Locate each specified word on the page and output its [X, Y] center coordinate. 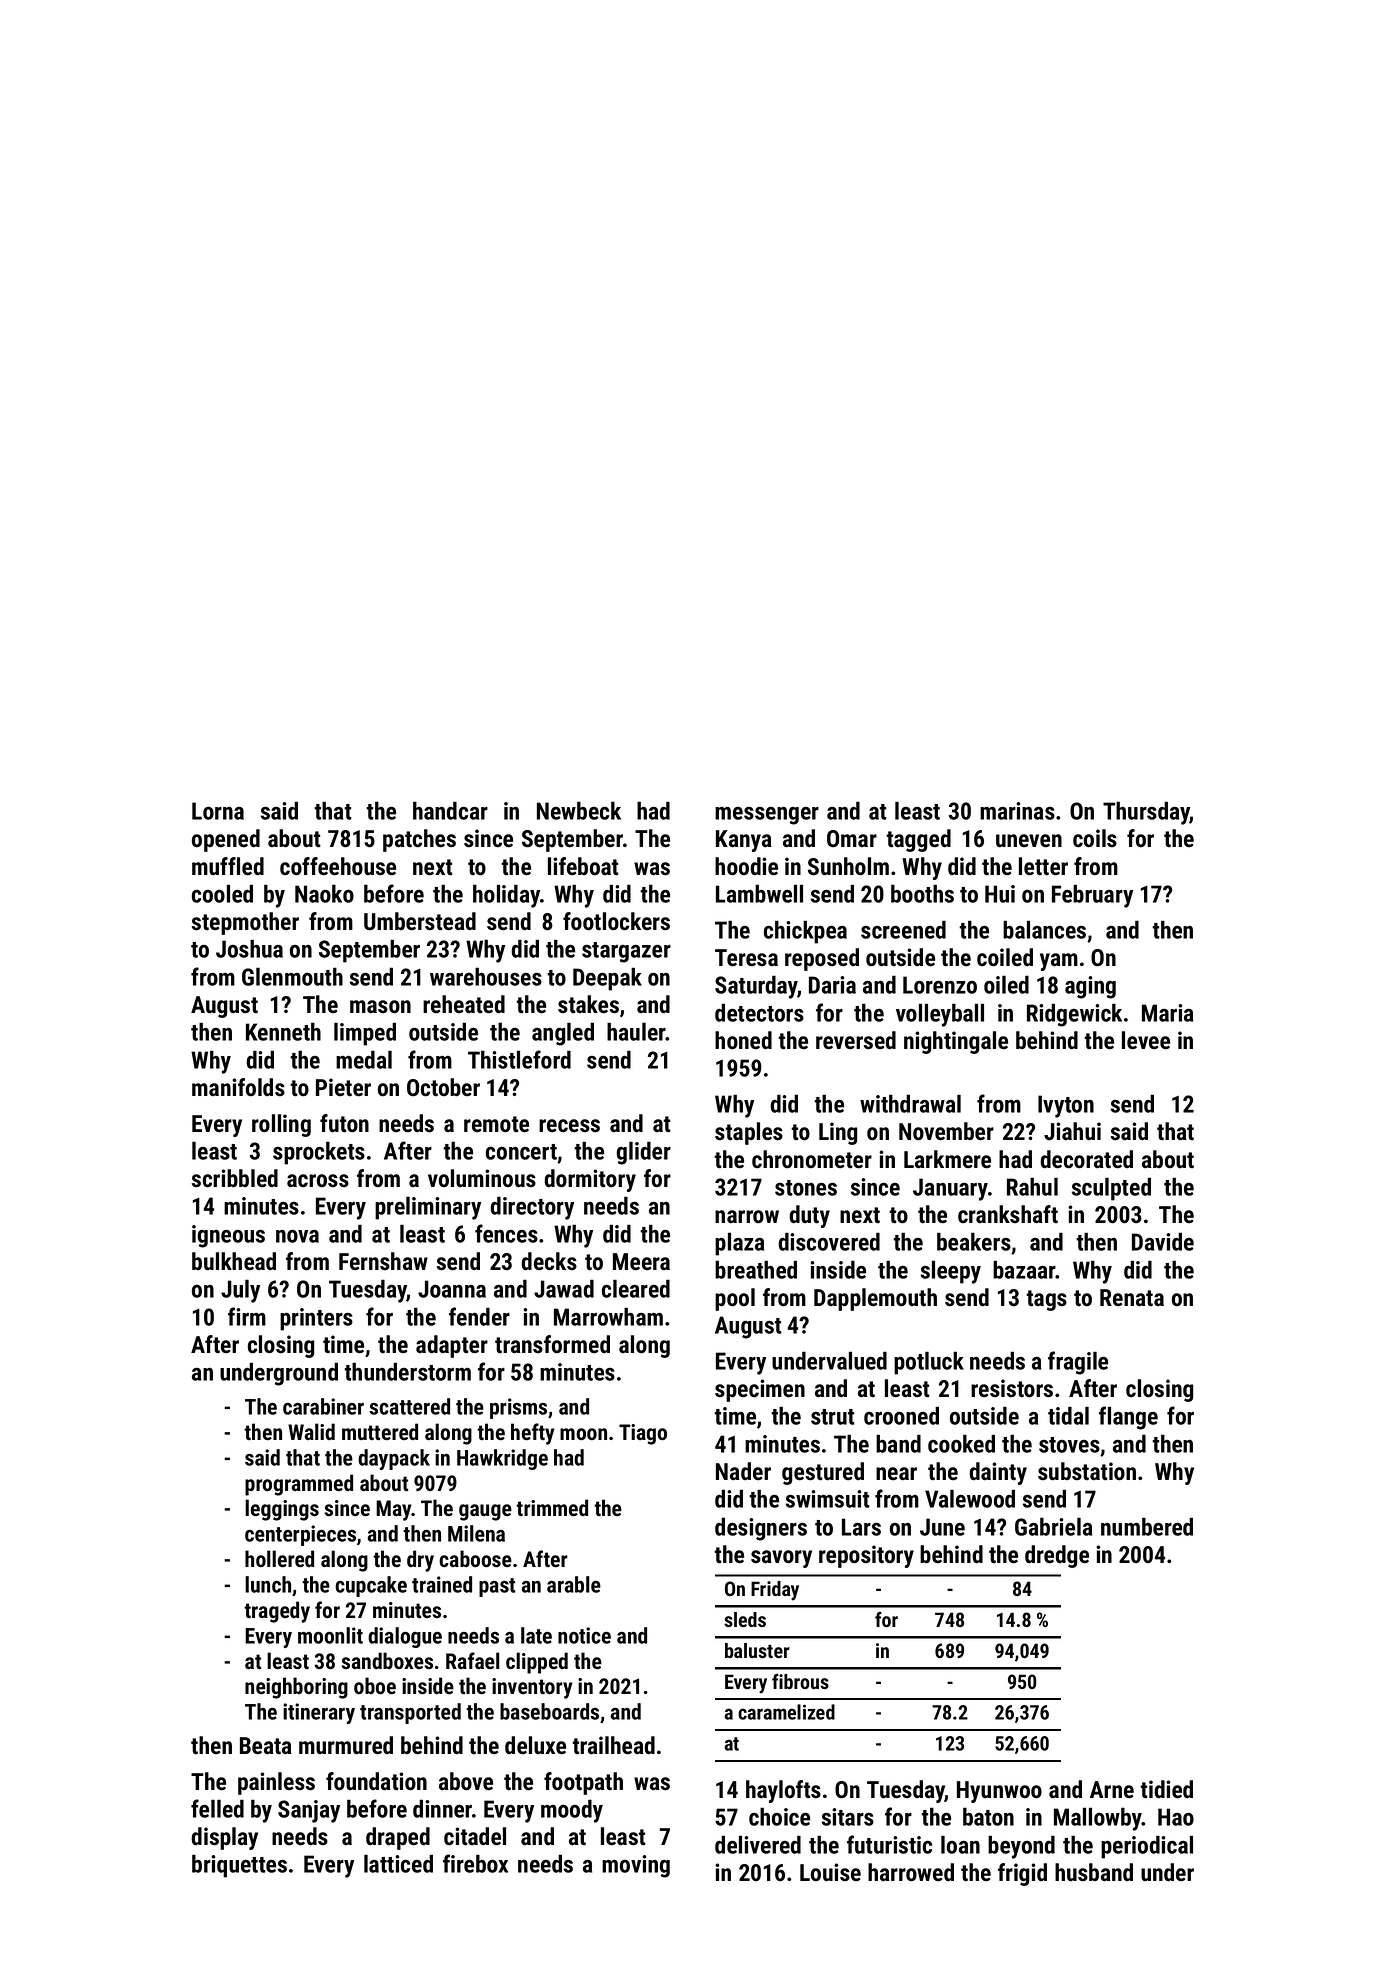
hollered [279, 1558]
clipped [537, 1663]
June [942, 1527]
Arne [1112, 1790]
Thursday [1146, 813]
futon [344, 1123]
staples [749, 1133]
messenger [767, 816]
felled [217, 1808]
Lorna [218, 811]
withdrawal [910, 1103]
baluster [757, 1650]
